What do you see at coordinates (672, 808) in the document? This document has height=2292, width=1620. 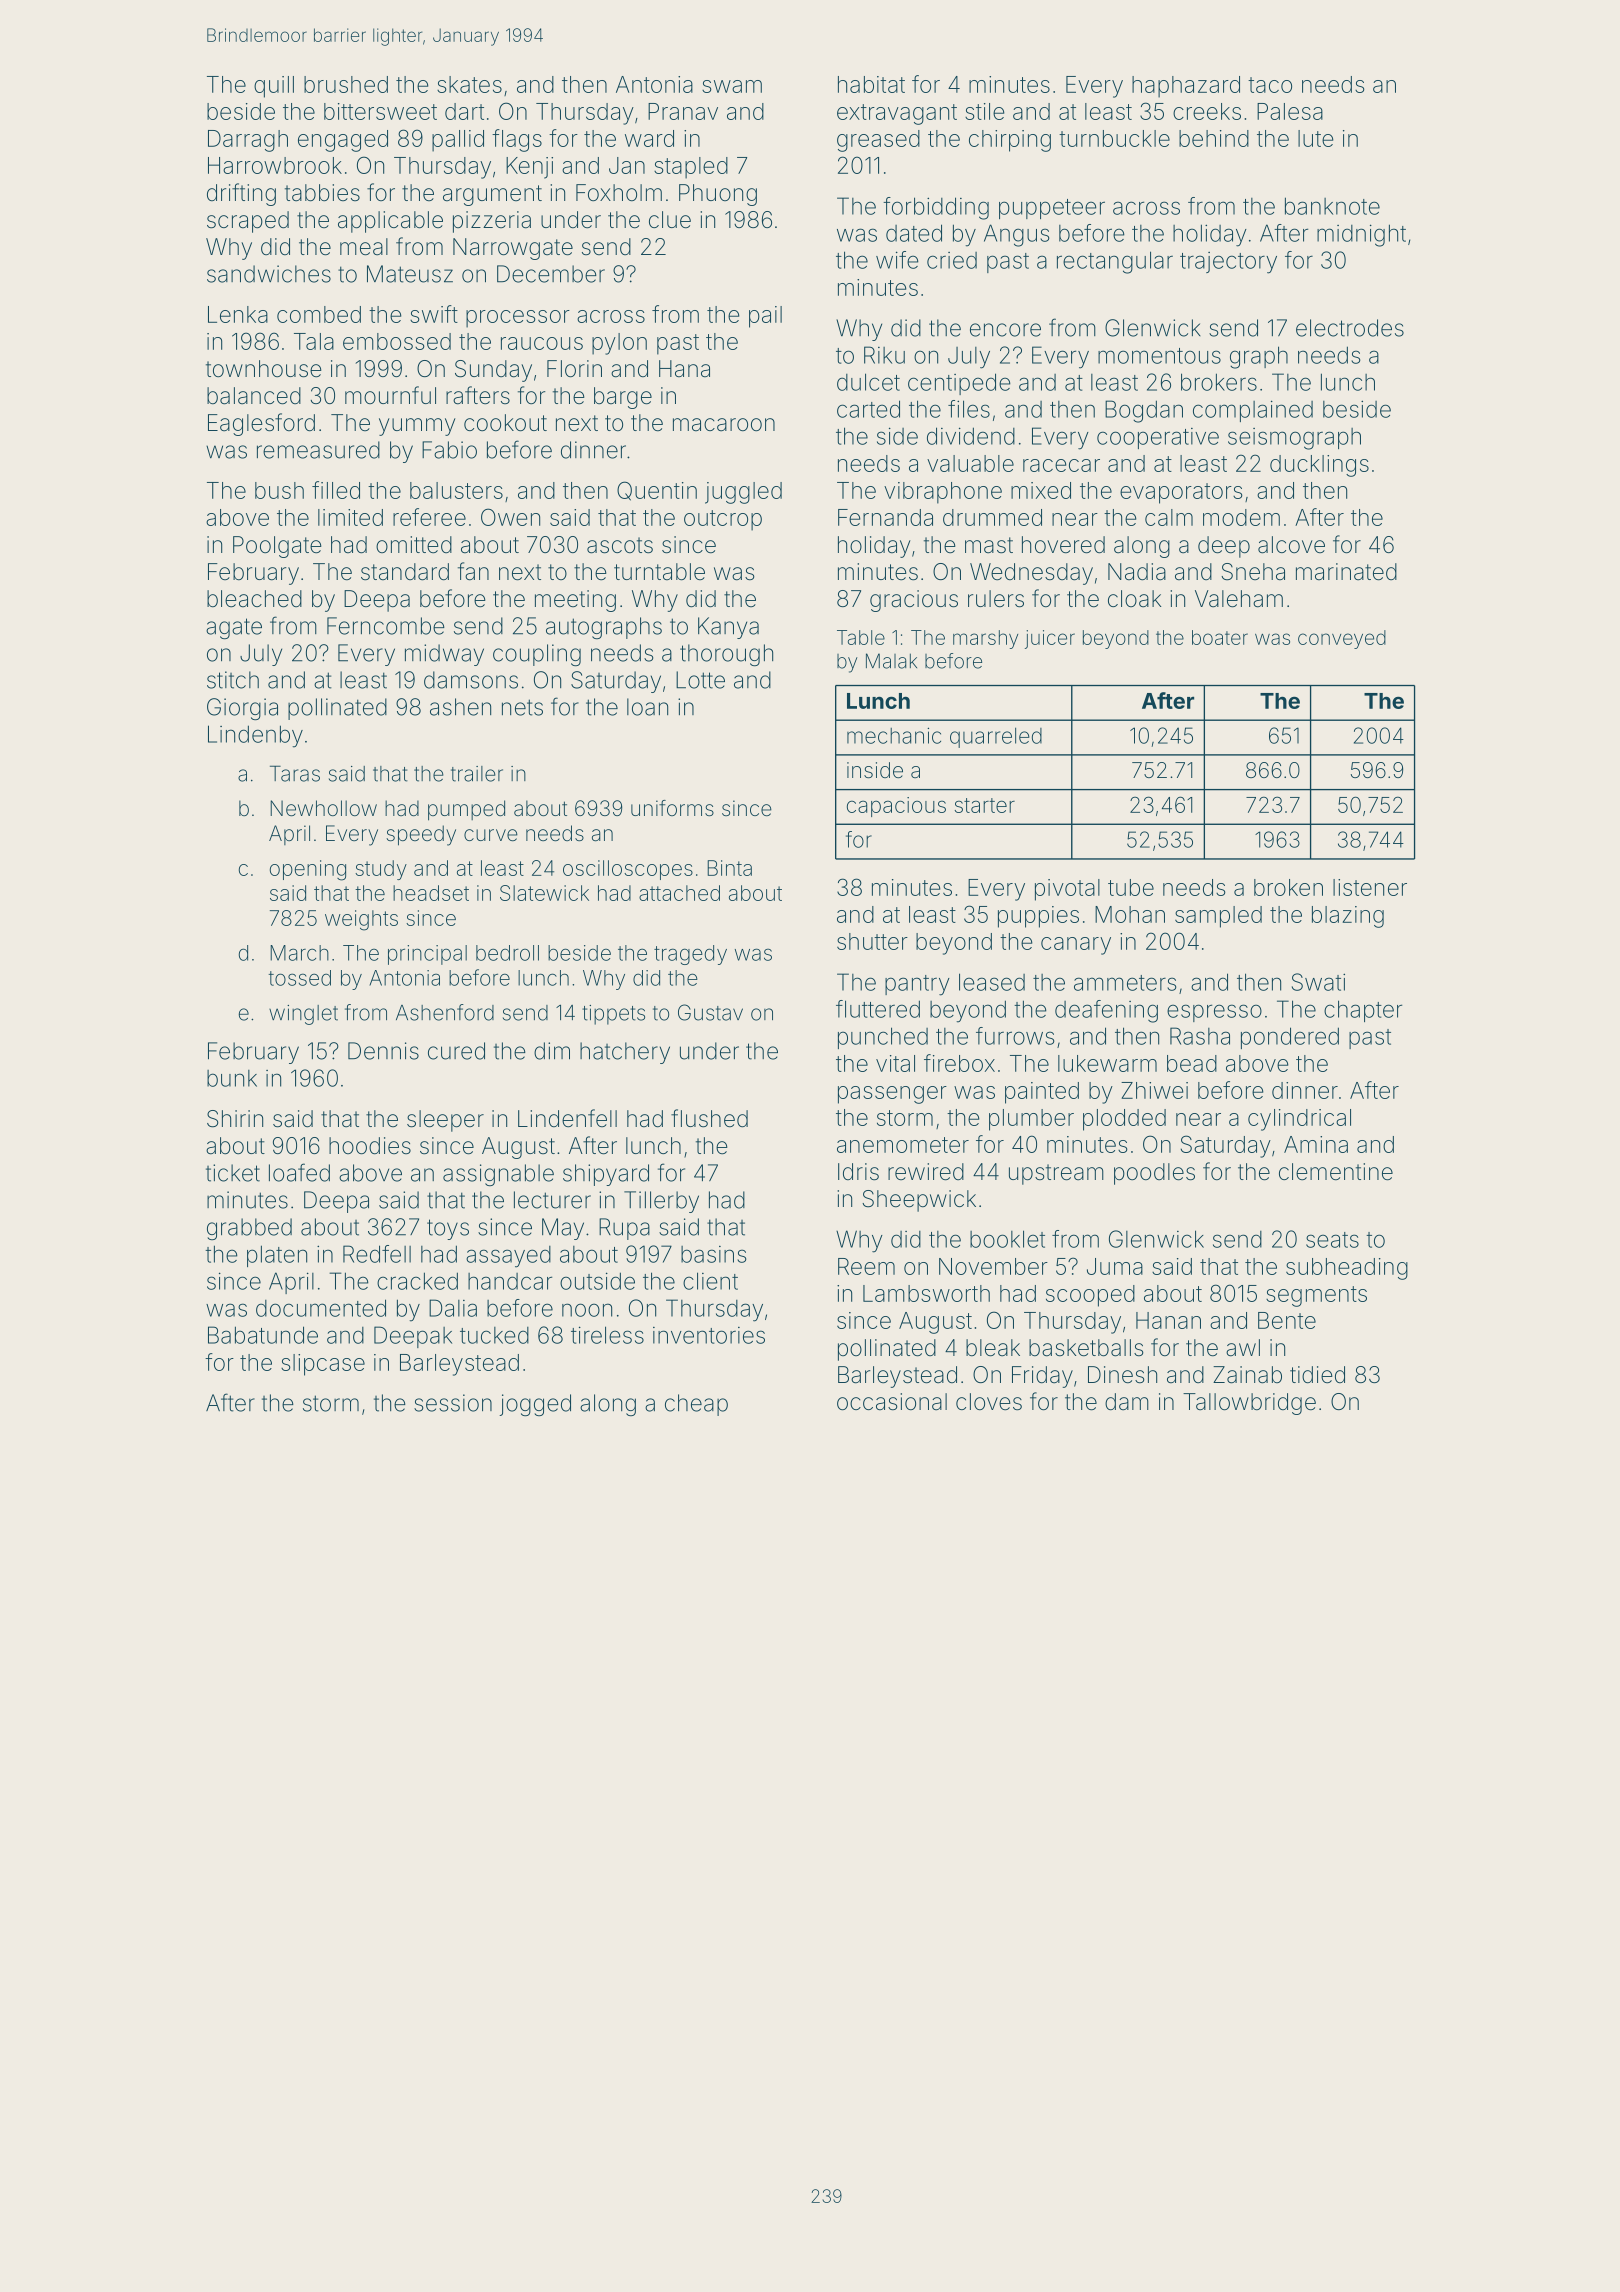 I see `uniforms` at bounding box center [672, 808].
